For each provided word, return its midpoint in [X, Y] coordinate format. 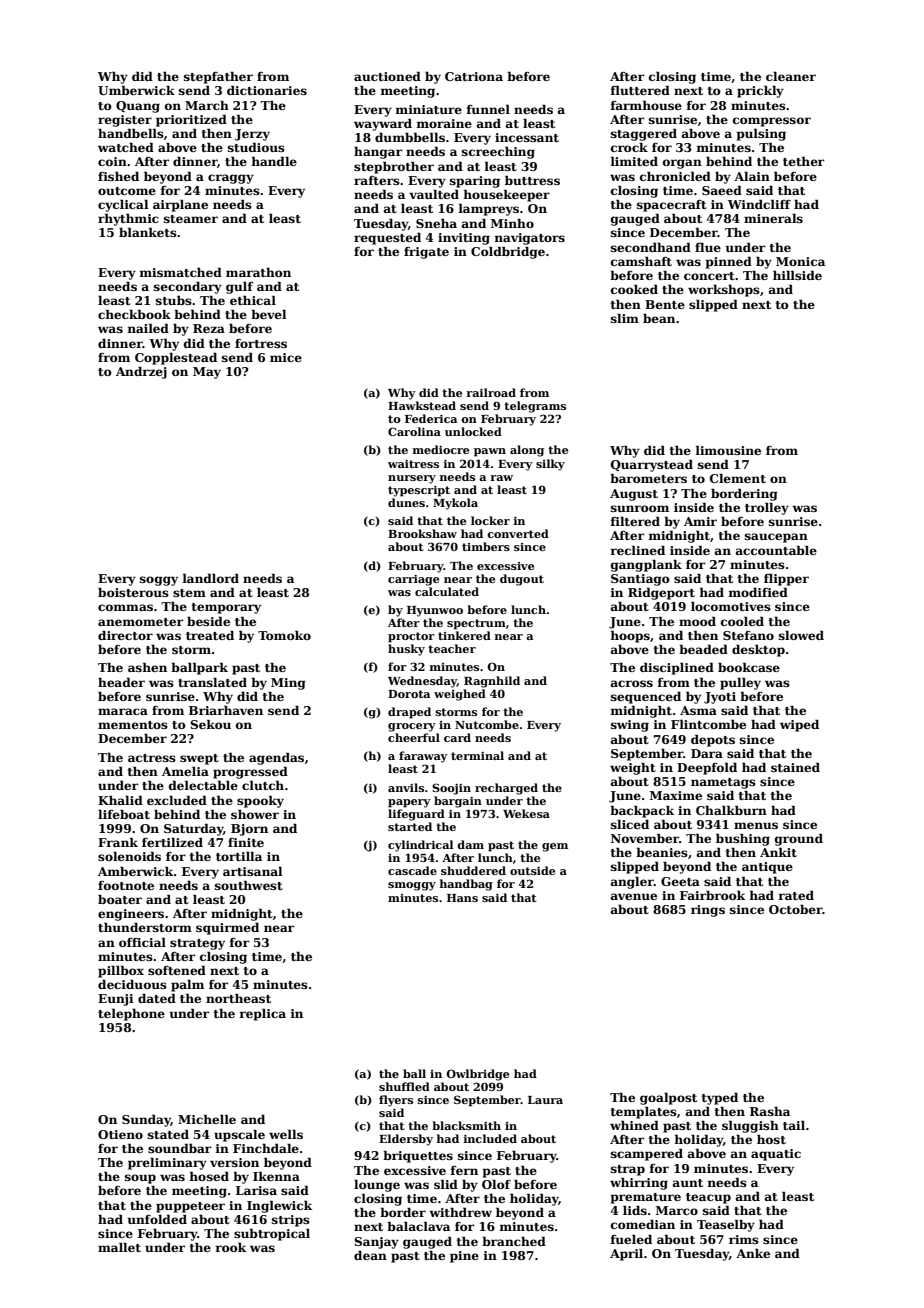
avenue [634, 896]
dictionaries [267, 90]
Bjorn [249, 830]
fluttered [640, 90]
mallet [119, 1247]
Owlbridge [477, 1075]
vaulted [434, 194]
